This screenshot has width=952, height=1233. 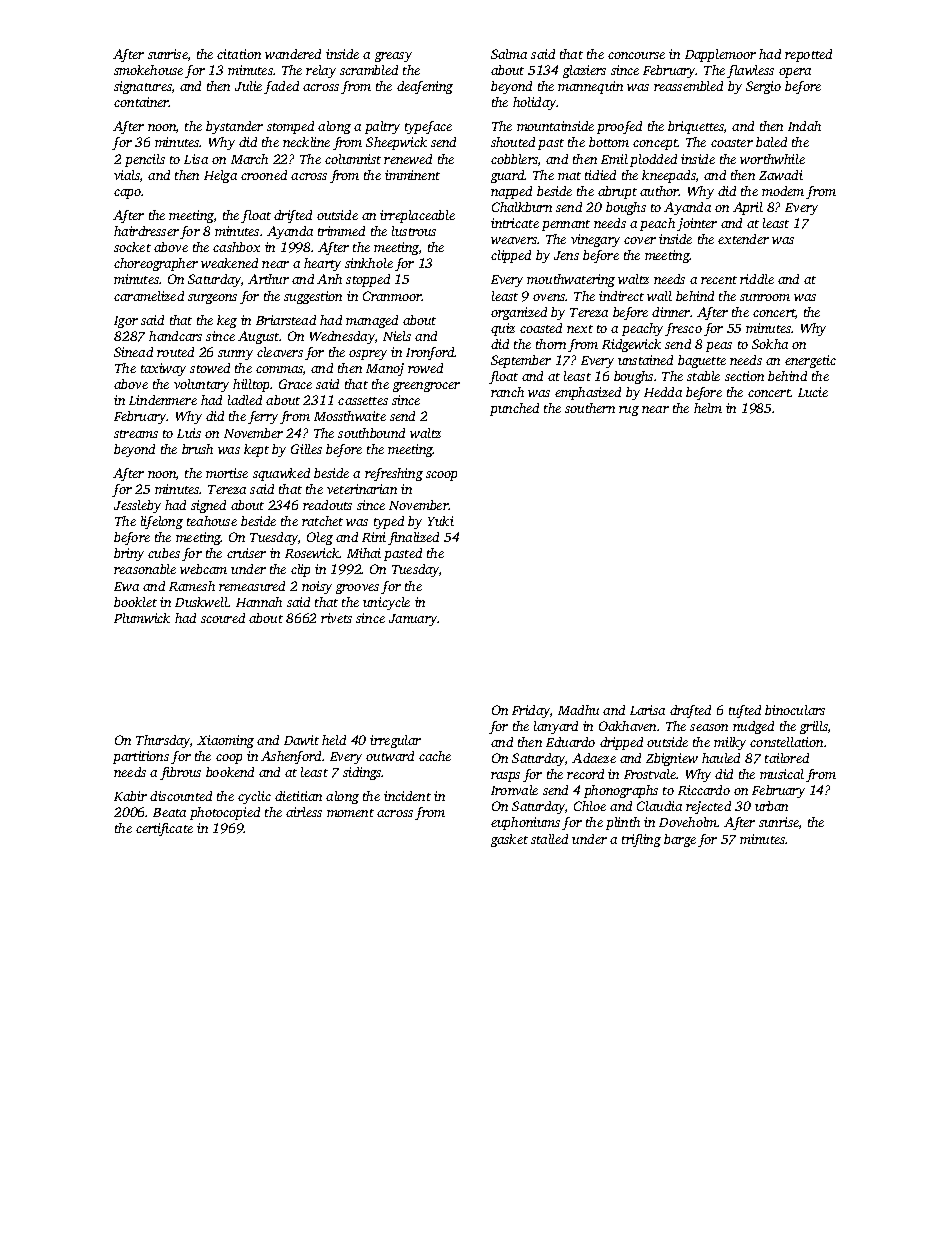 What do you see at coordinates (321, 71) in the screenshot?
I see `relay` at bounding box center [321, 71].
